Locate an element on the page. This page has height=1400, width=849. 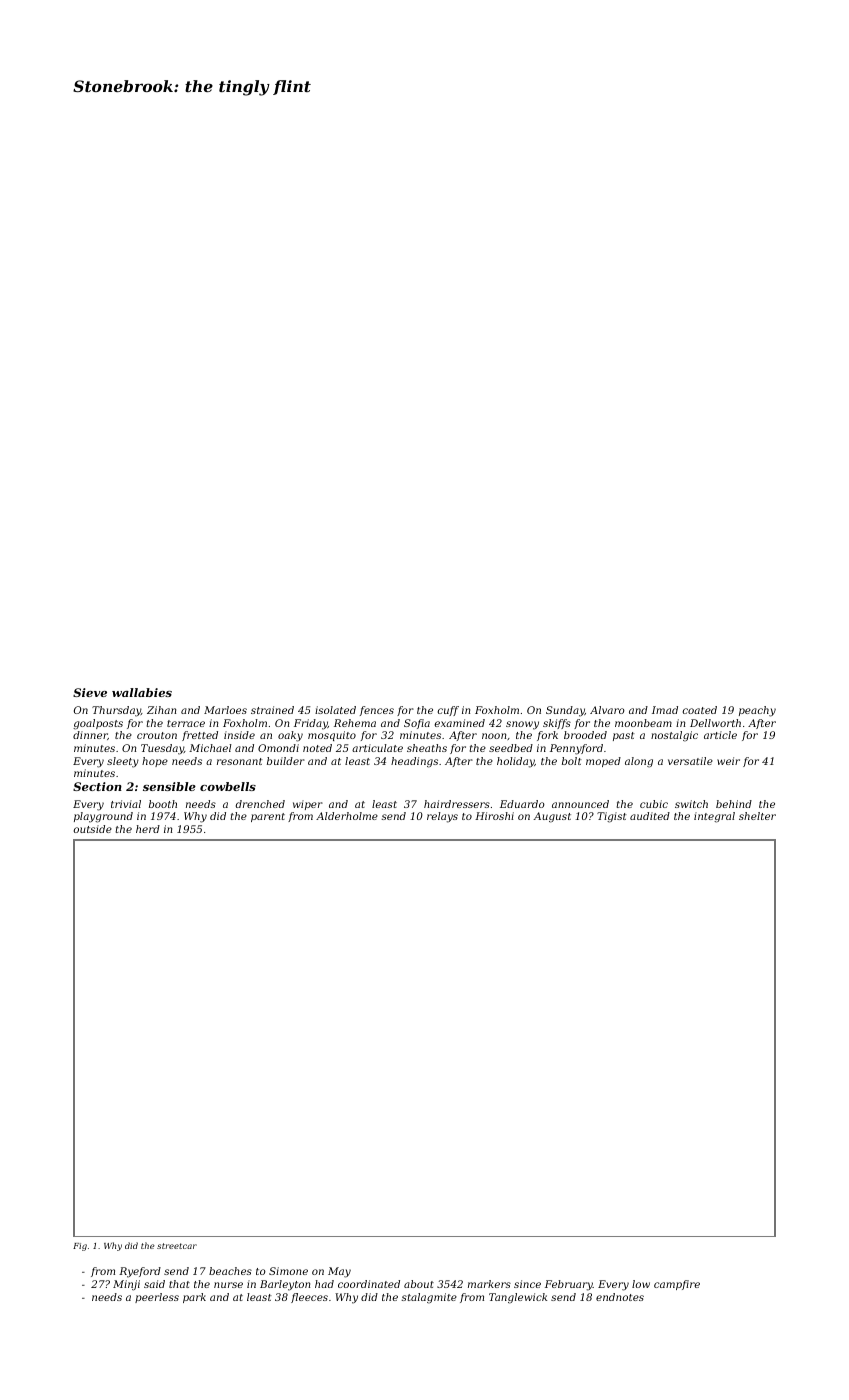
Sieve is located at coordinates (90, 692).
